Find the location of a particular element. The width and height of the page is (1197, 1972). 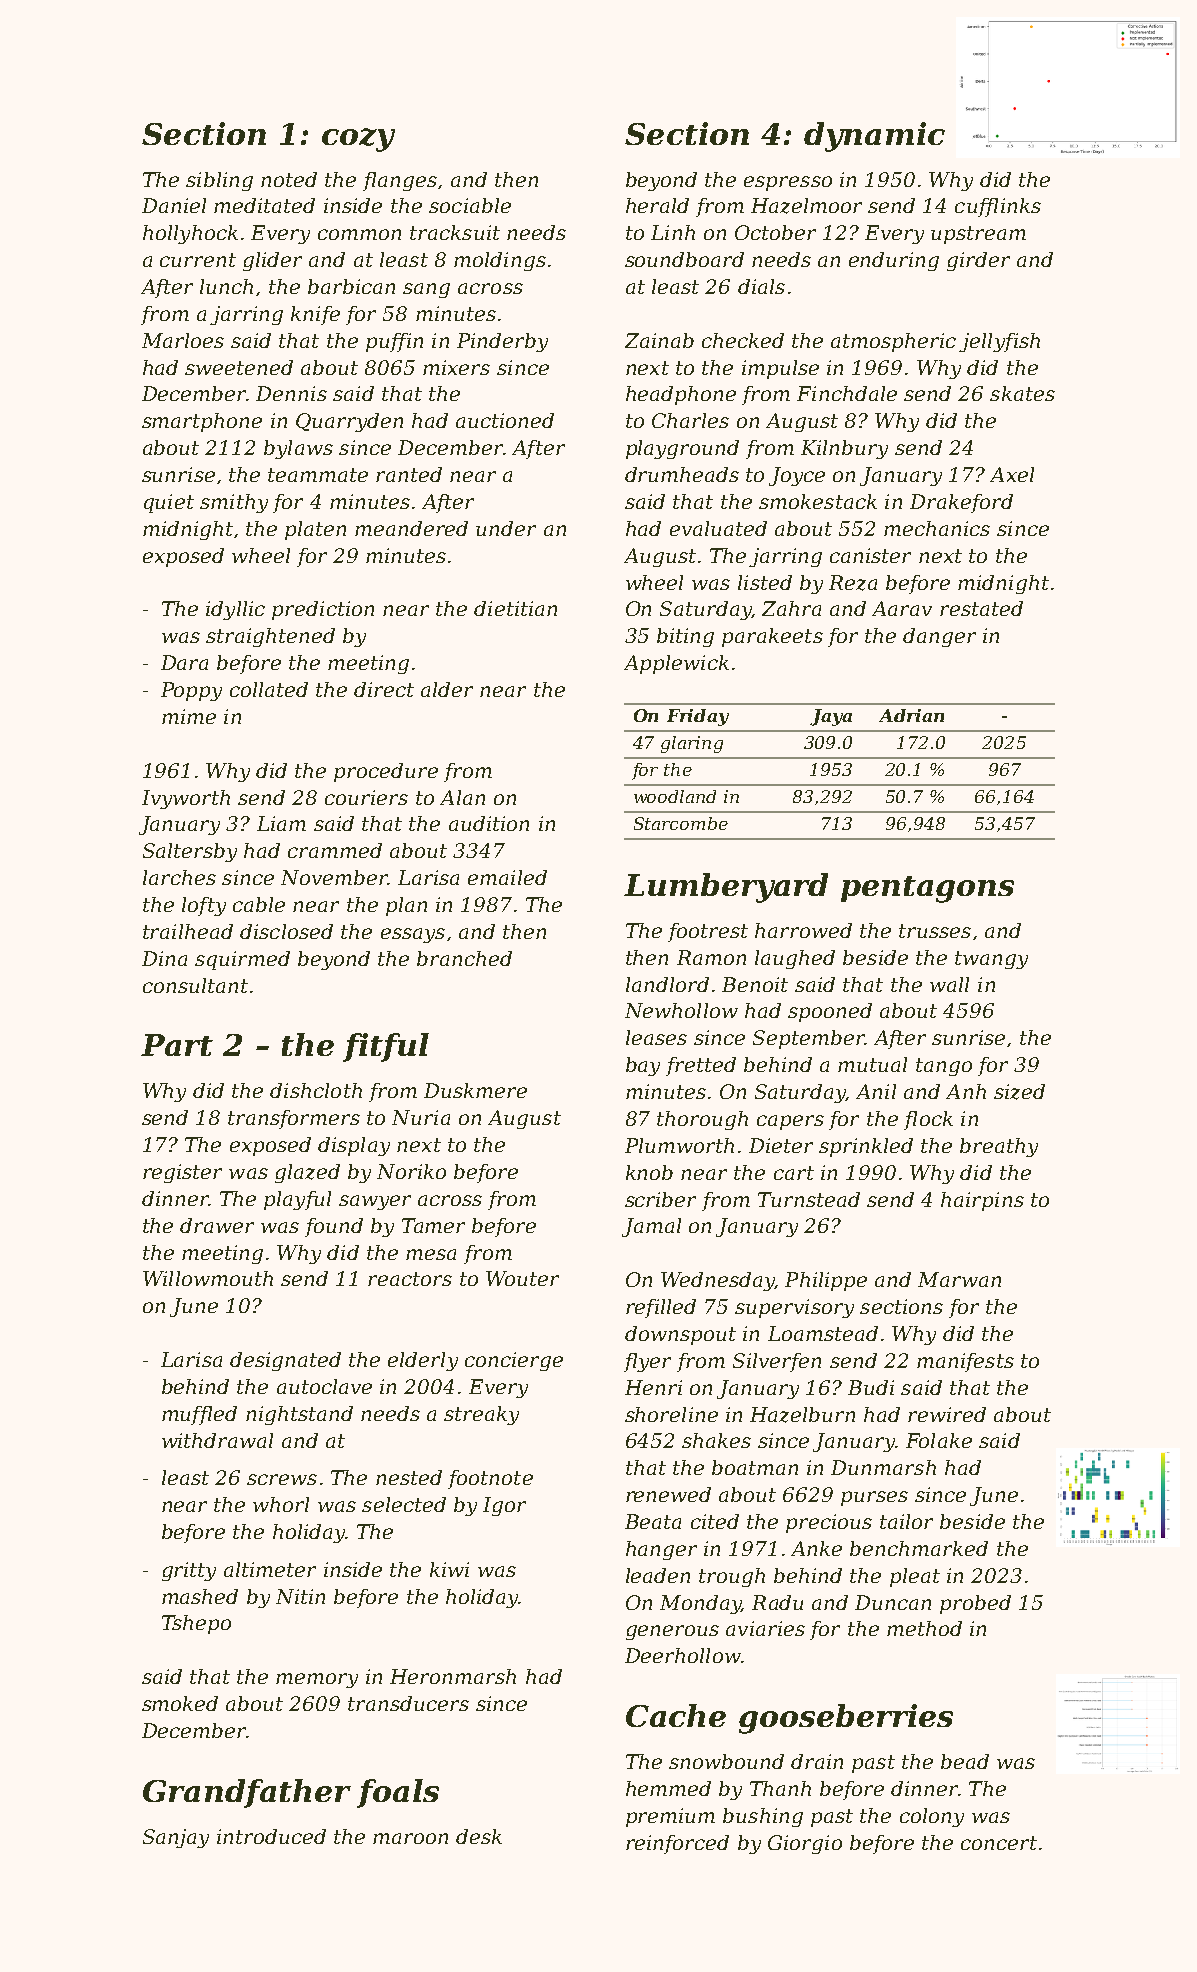

introduced is located at coordinates (271, 1836).
